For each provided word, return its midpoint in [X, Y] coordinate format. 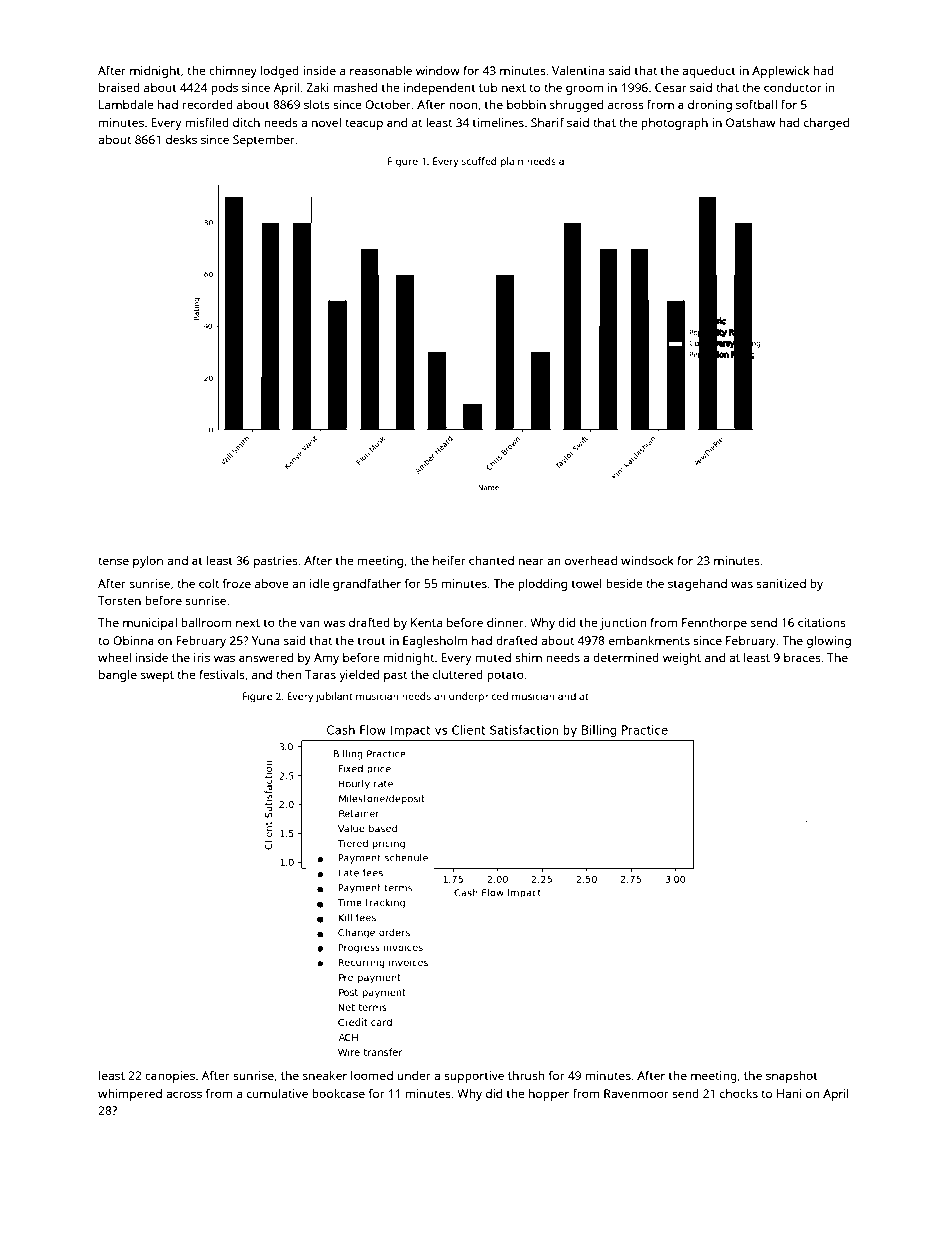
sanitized [781, 583]
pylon [148, 562]
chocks [739, 1093]
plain [512, 162]
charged [826, 124]
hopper [549, 1095]
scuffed [479, 161]
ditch [246, 122]
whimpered [130, 1095]
